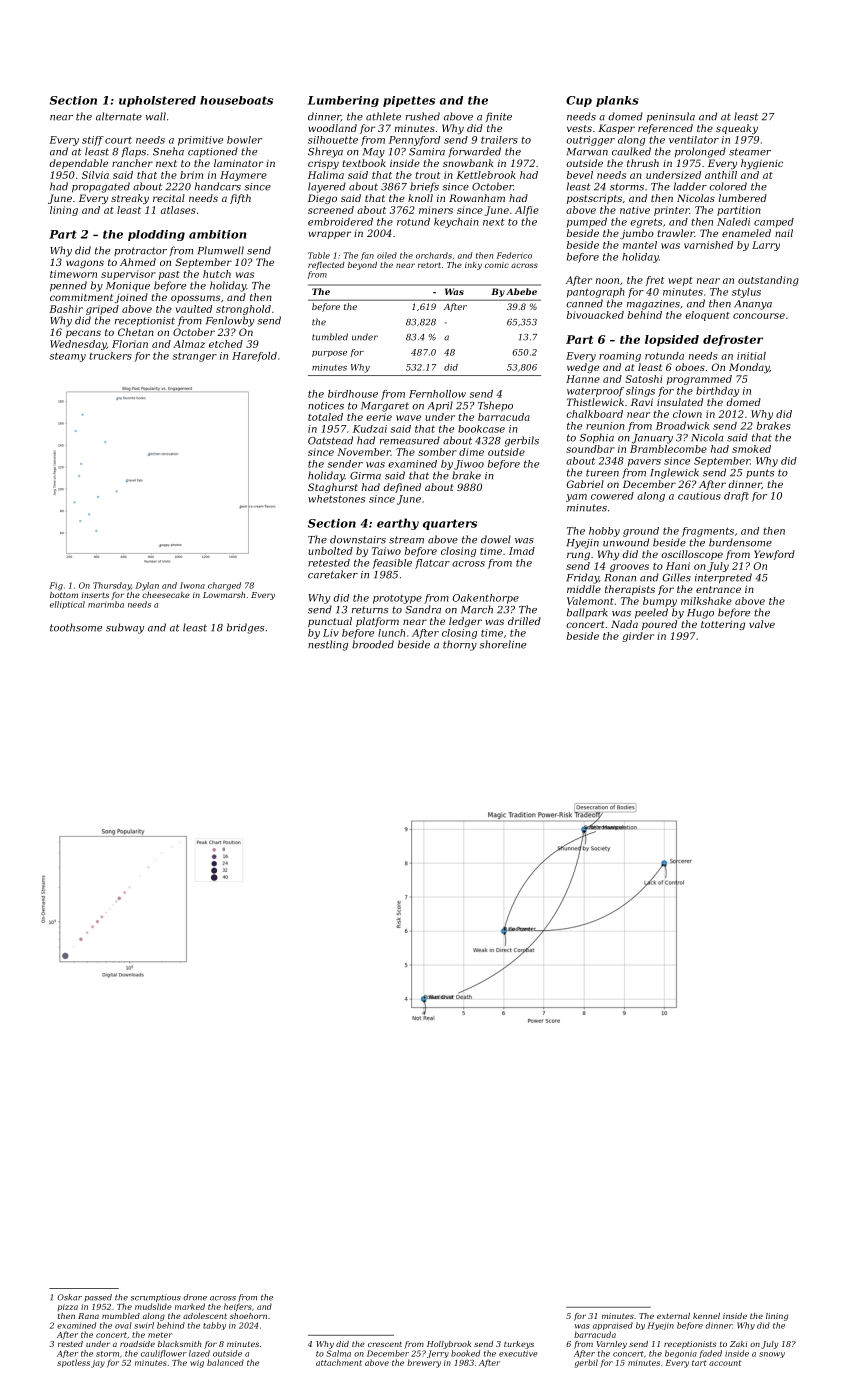 The height and width of the screenshot is (1400, 849). Describe the element at coordinates (189, 344) in the screenshot. I see `Almaz` at that location.
